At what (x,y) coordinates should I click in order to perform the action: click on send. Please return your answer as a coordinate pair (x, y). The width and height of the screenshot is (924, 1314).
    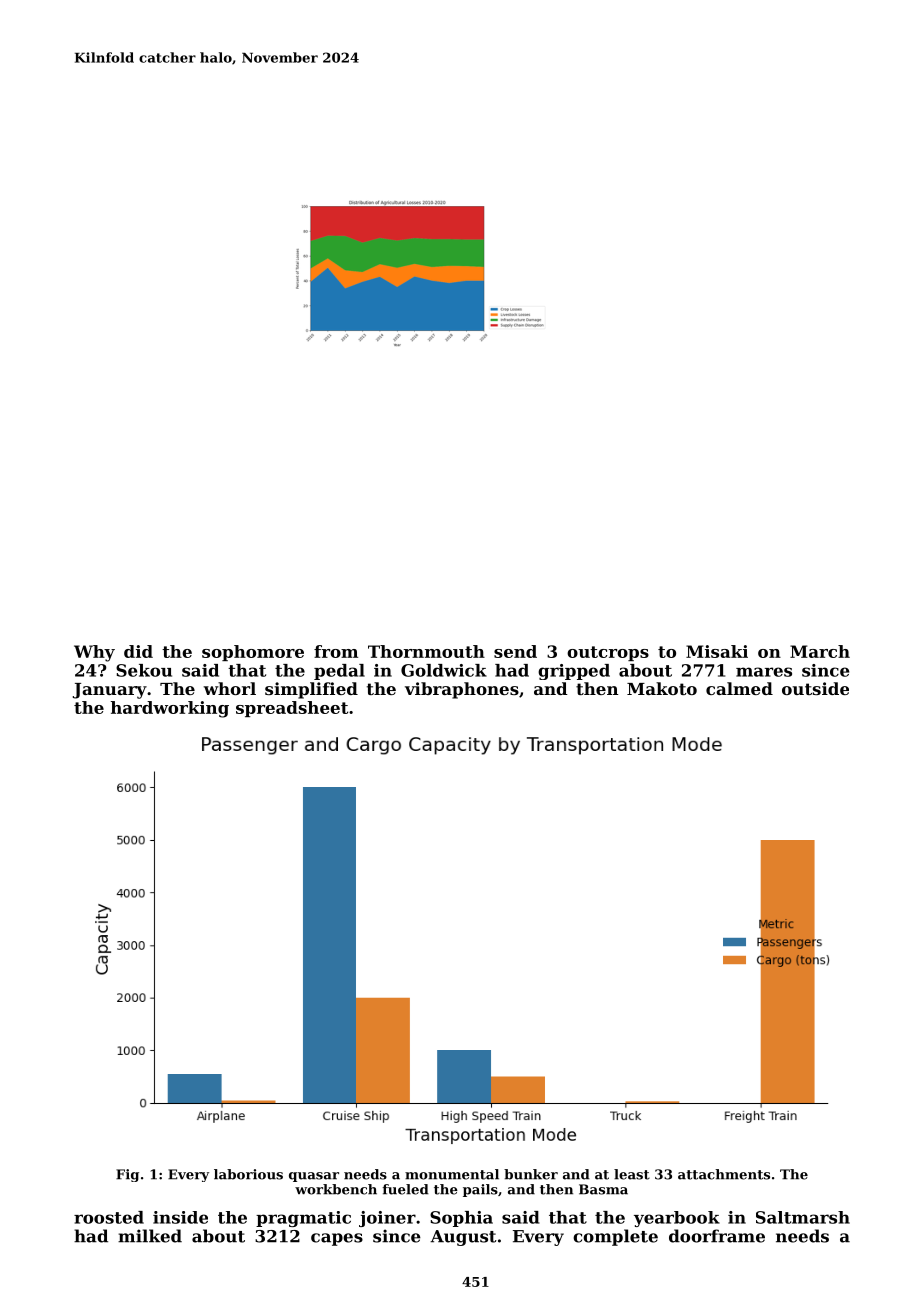
    Looking at the image, I should click on (515, 651).
